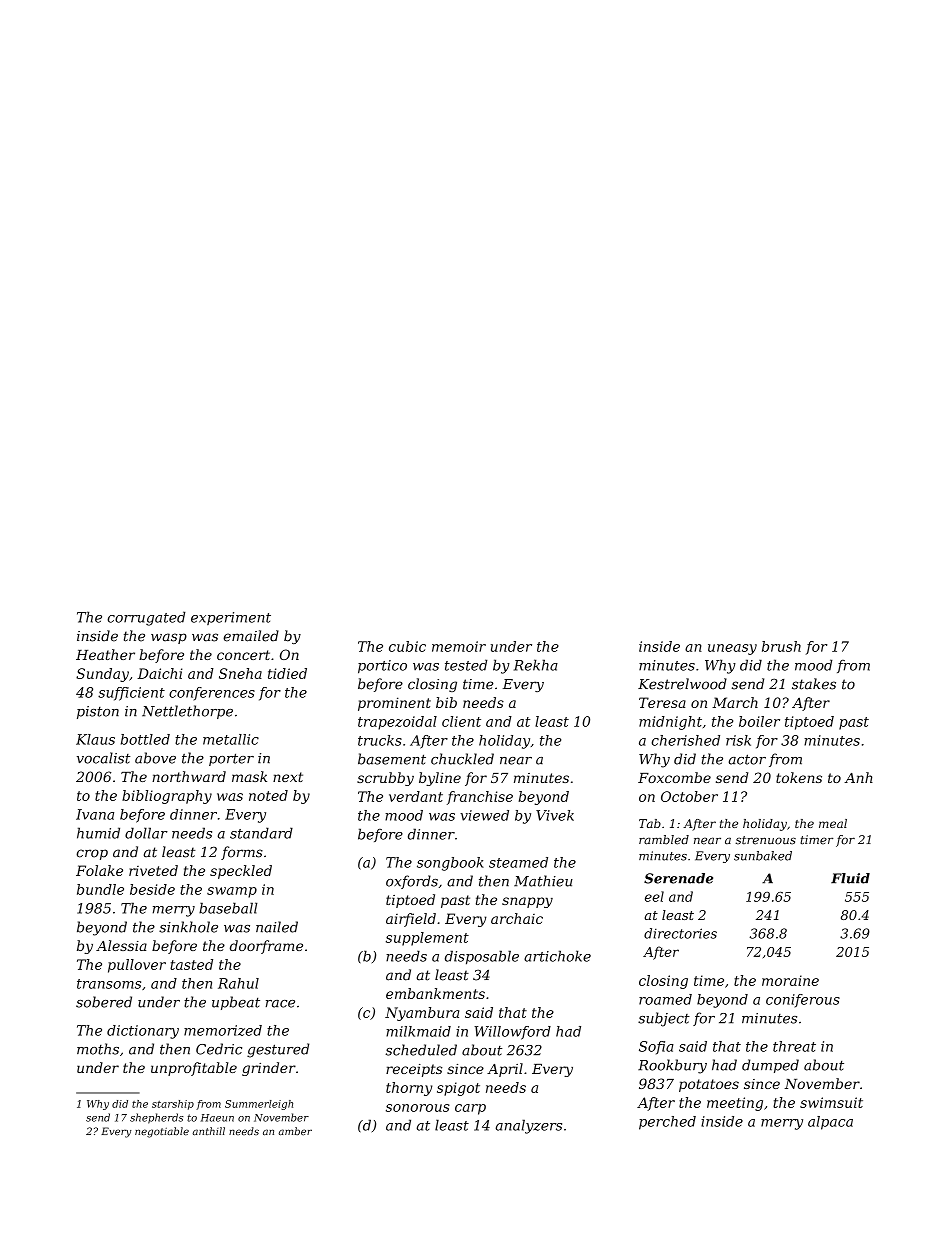  What do you see at coordinates (231, 618) in the document?
I see `experiment` at bounding box center [231, 618].
